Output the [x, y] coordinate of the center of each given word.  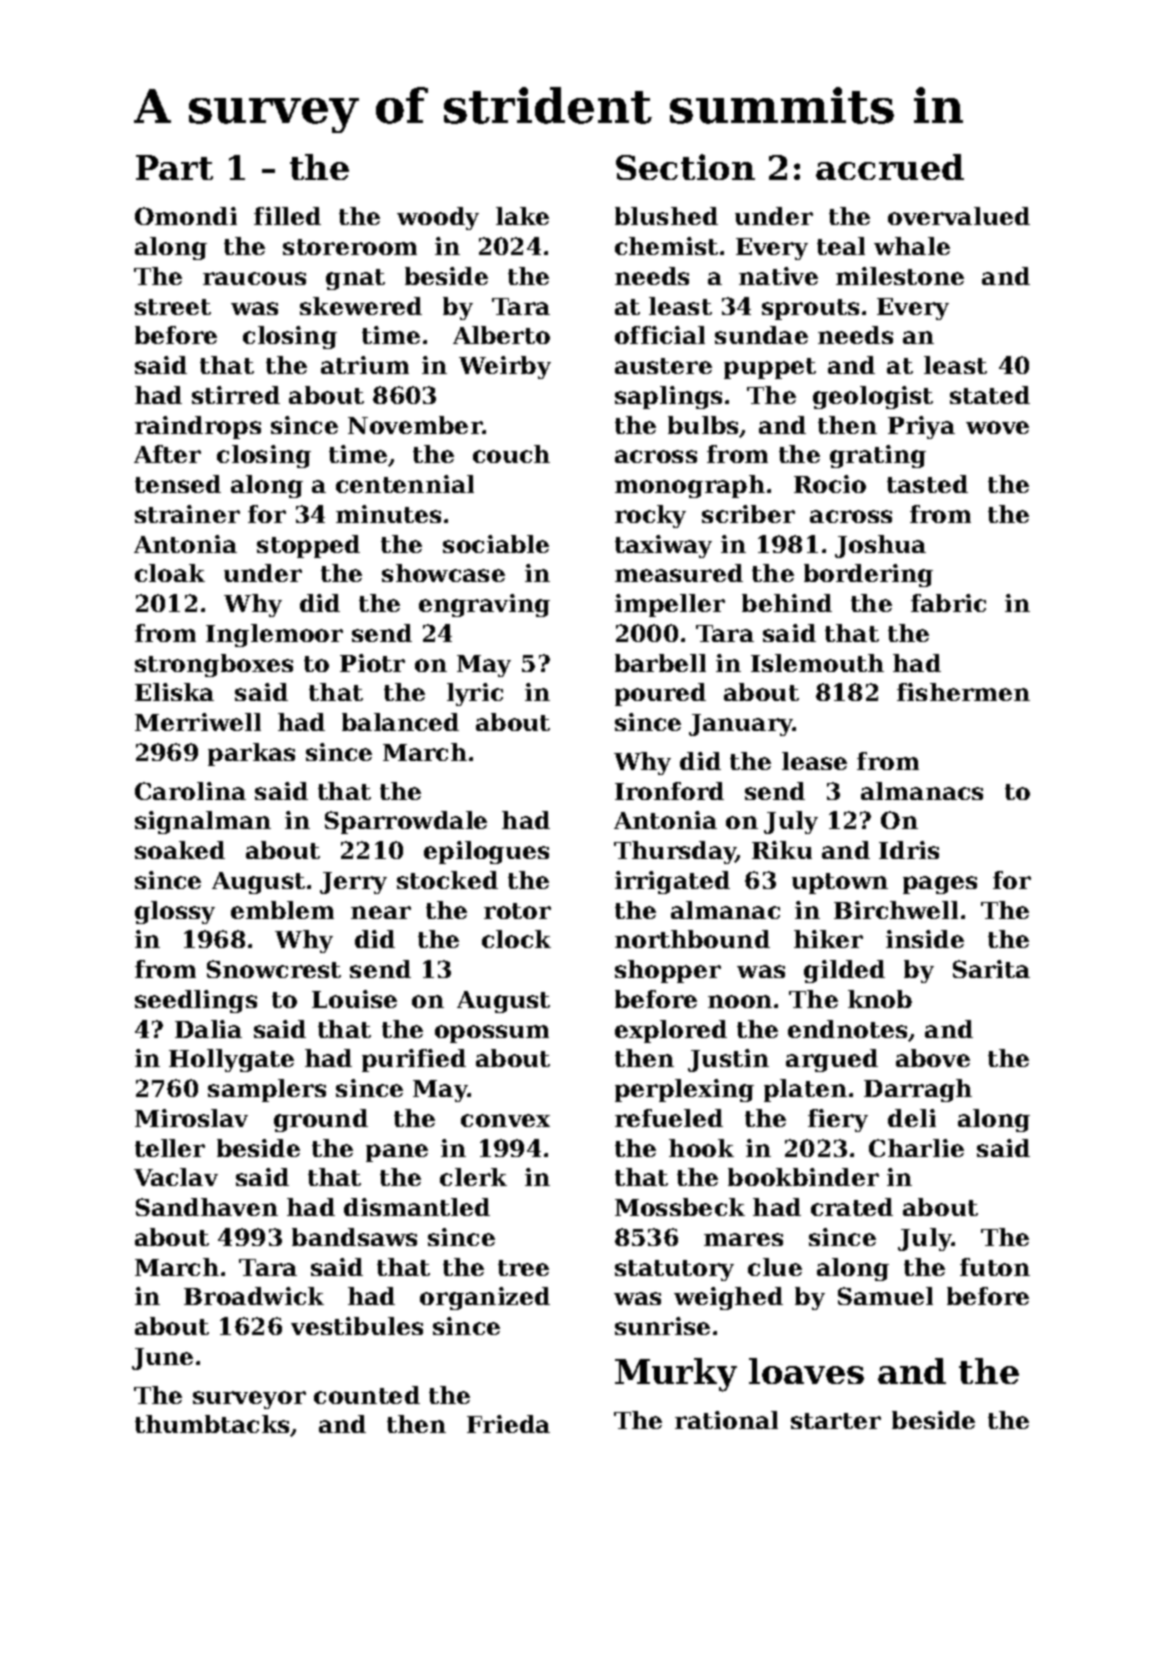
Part [174, 167]
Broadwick [254, 1296]
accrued [890, 167]
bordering [868, 575]
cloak [170, 573]
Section [685, 167]
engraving [484, 605]
